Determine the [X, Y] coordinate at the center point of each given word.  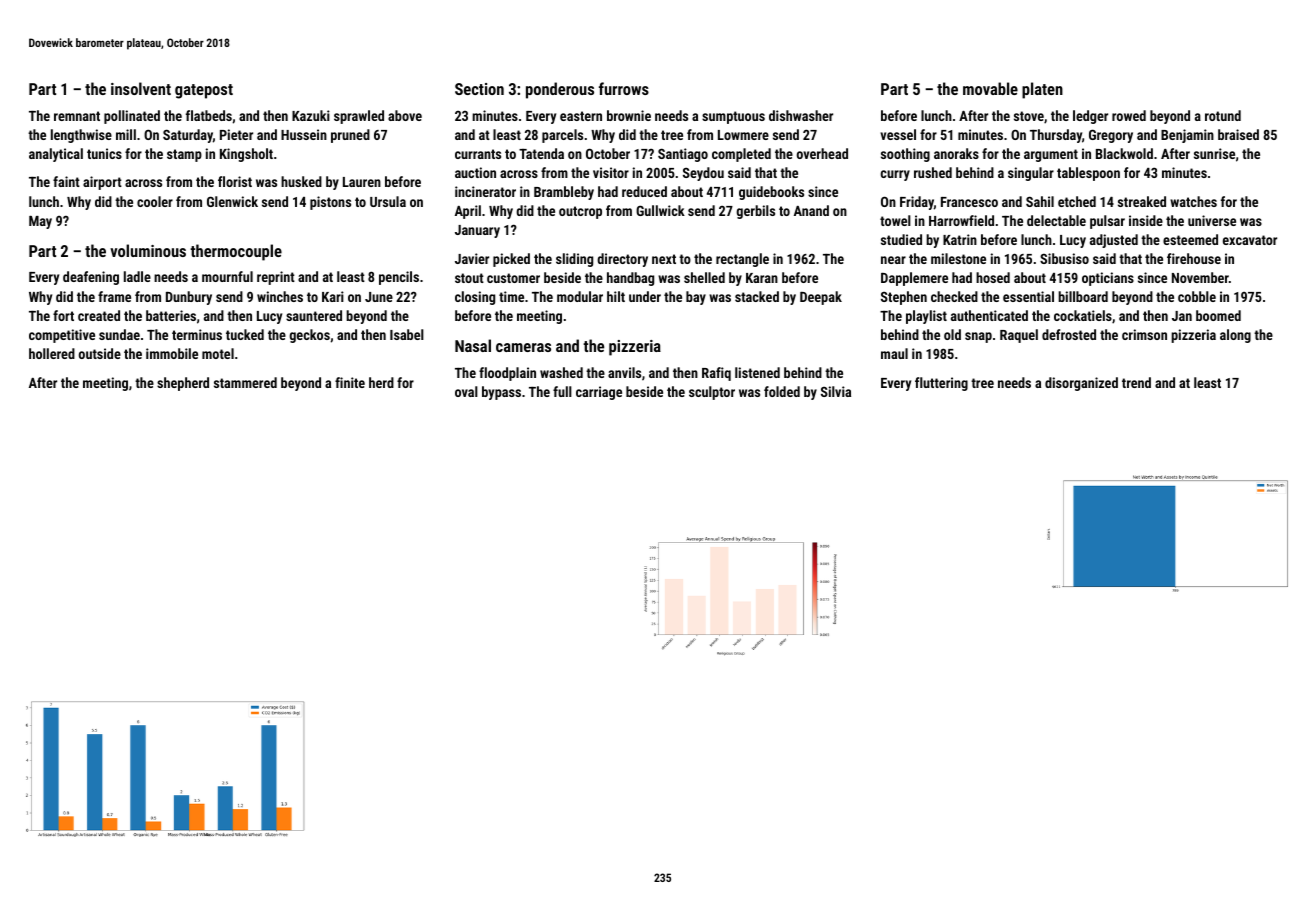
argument [1051, 155]
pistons [330, 203]
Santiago [683, 155]
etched [1077, 201]
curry [895, 175]
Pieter [236, 134]
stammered [245, 382]
